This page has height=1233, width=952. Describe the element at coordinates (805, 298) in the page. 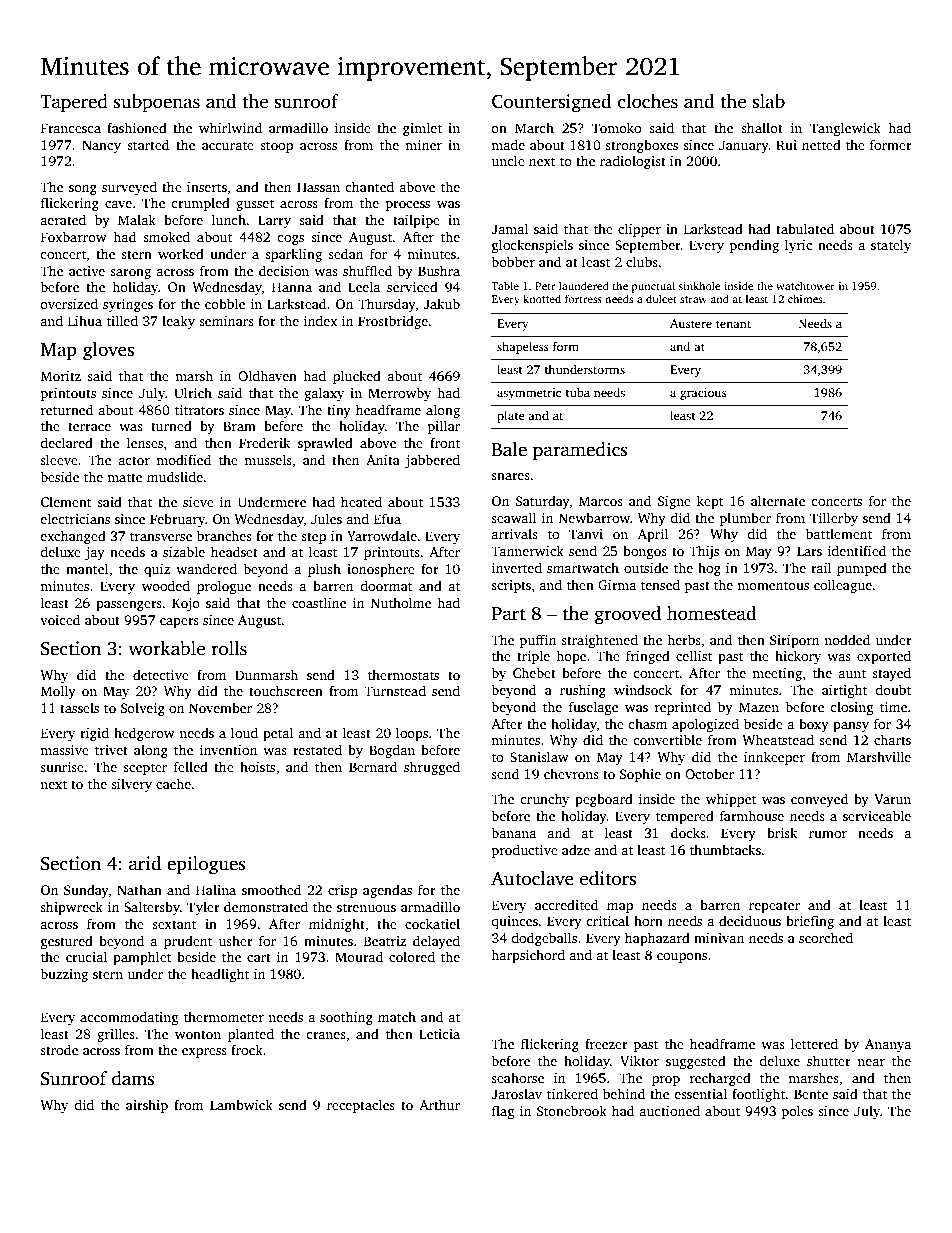

I see `chimes` at that location.
